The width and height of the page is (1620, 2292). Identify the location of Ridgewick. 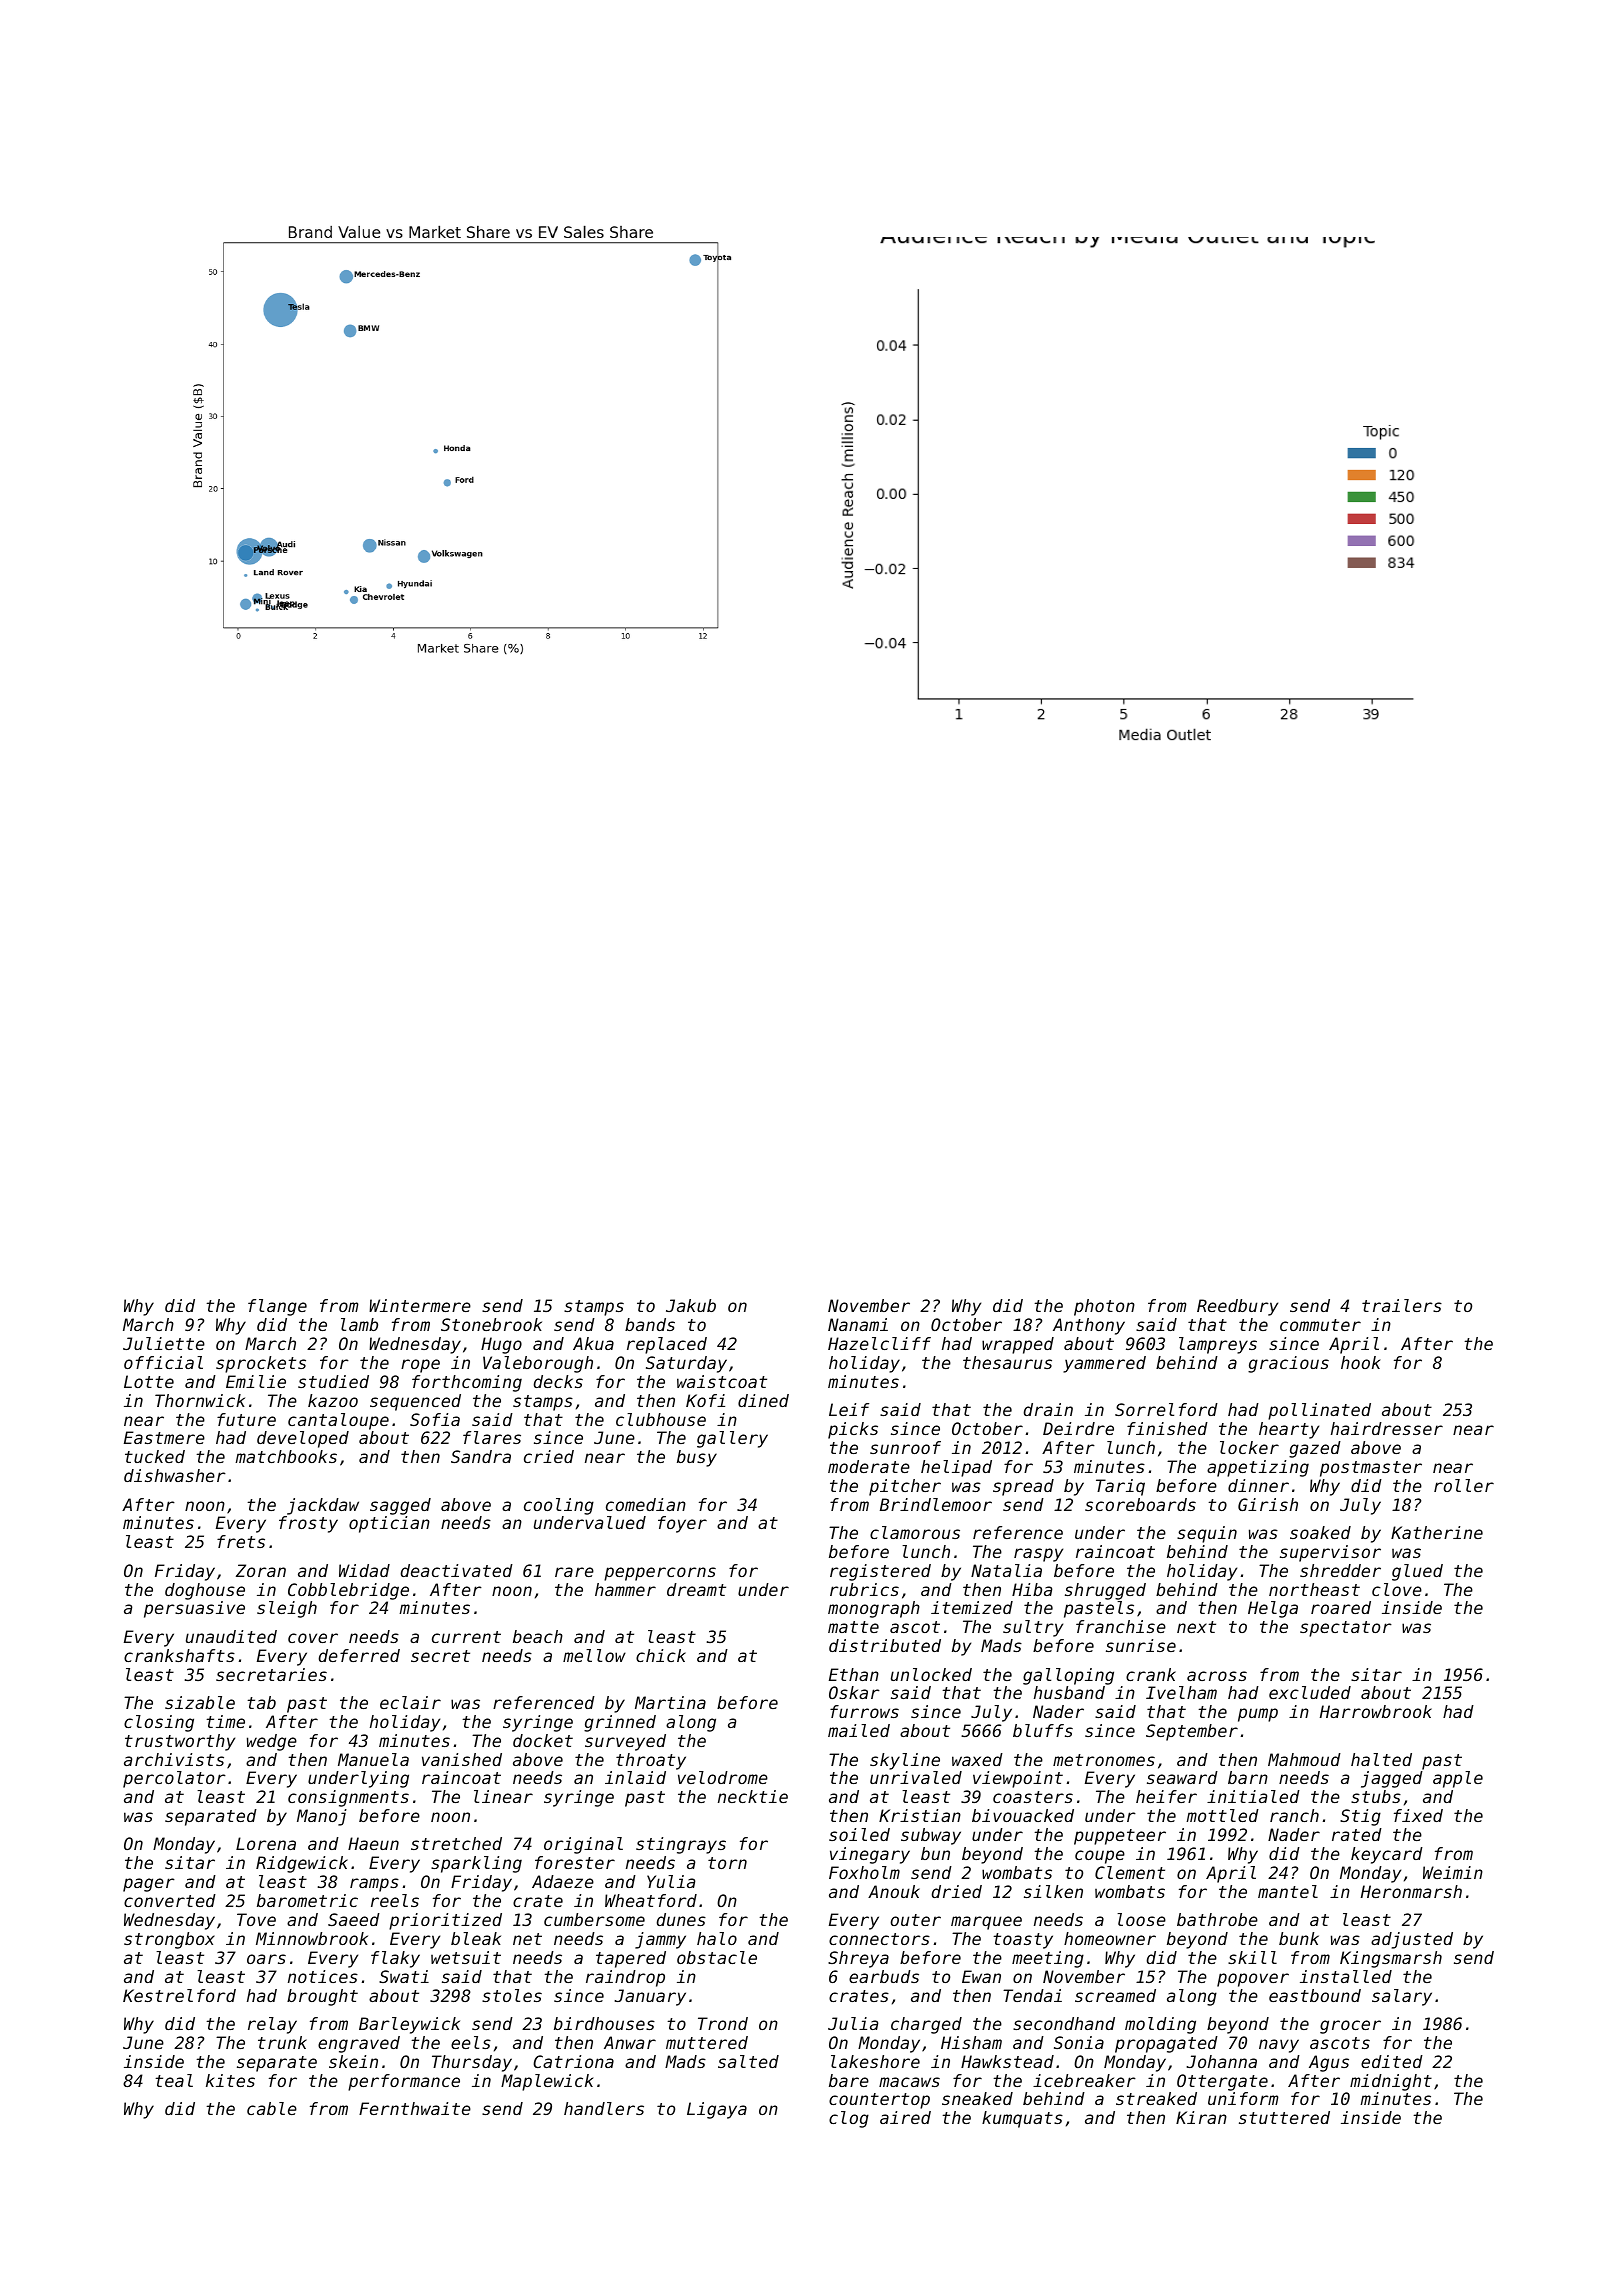
(302, 1864).
